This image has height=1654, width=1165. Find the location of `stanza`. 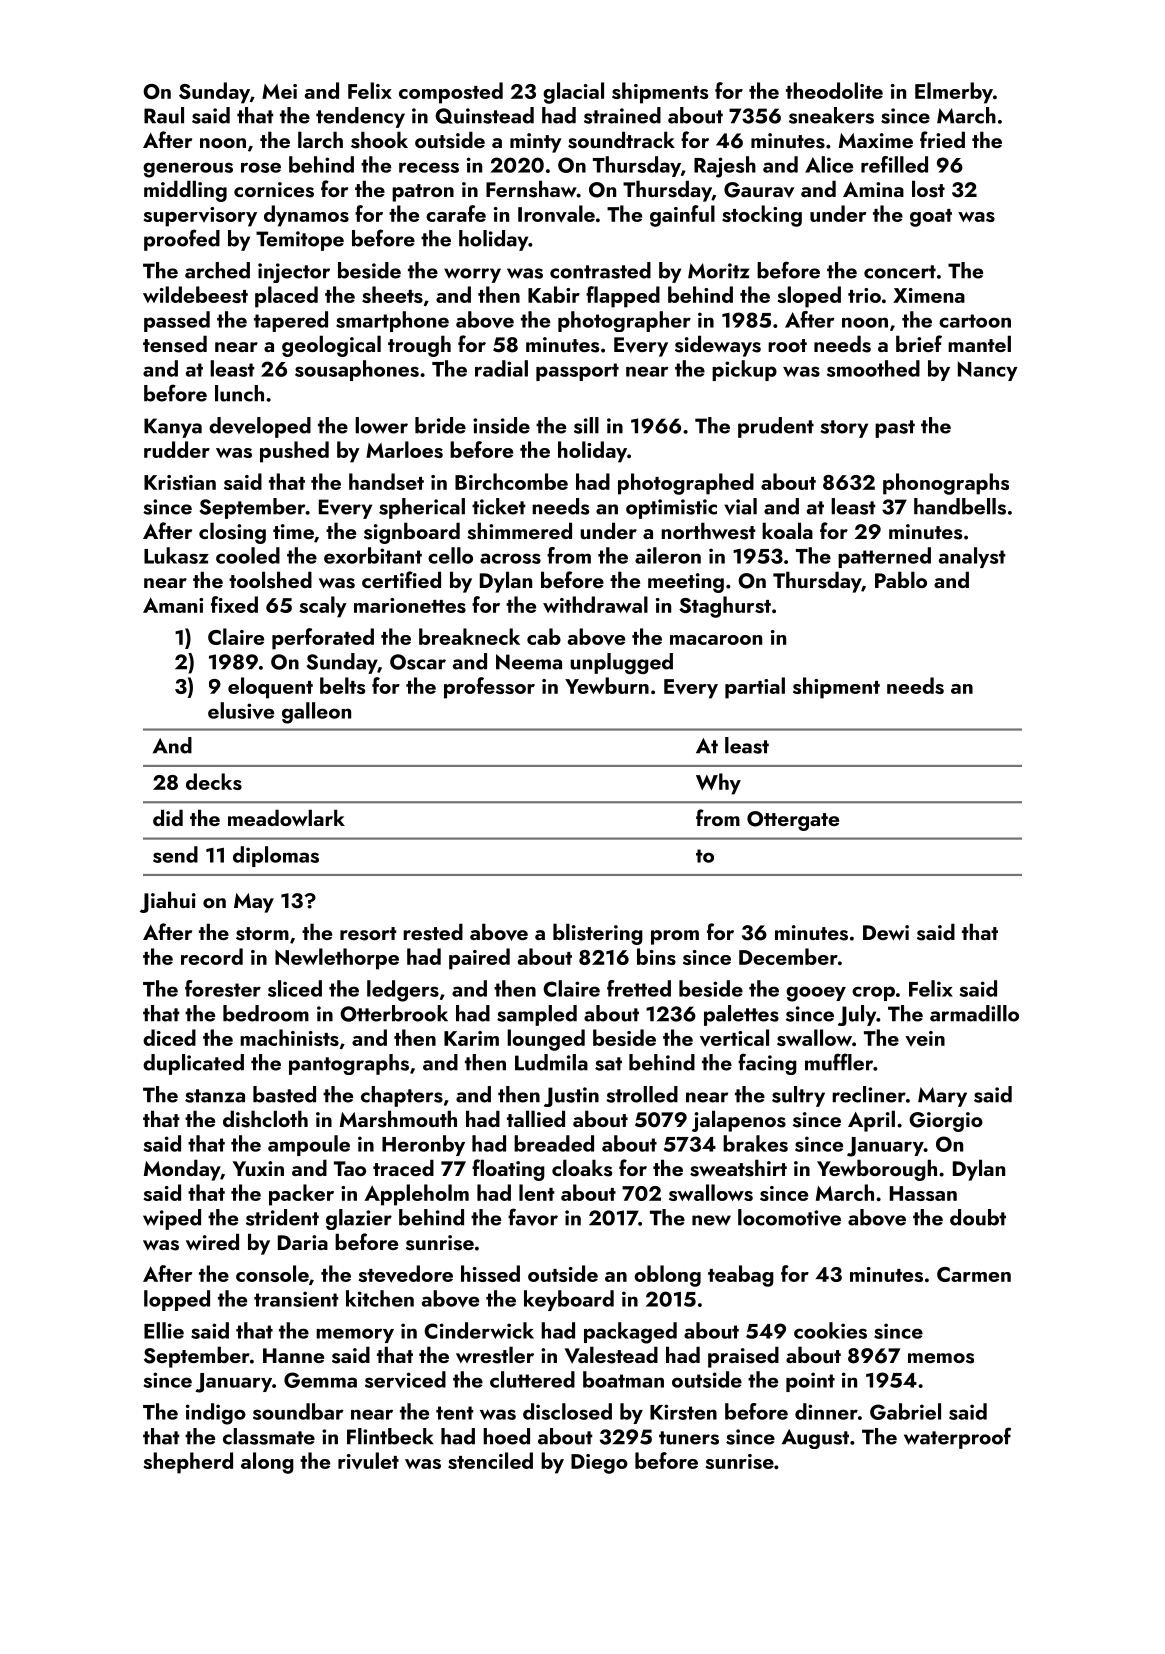

stanza is located at coordinates (215, 1096).
